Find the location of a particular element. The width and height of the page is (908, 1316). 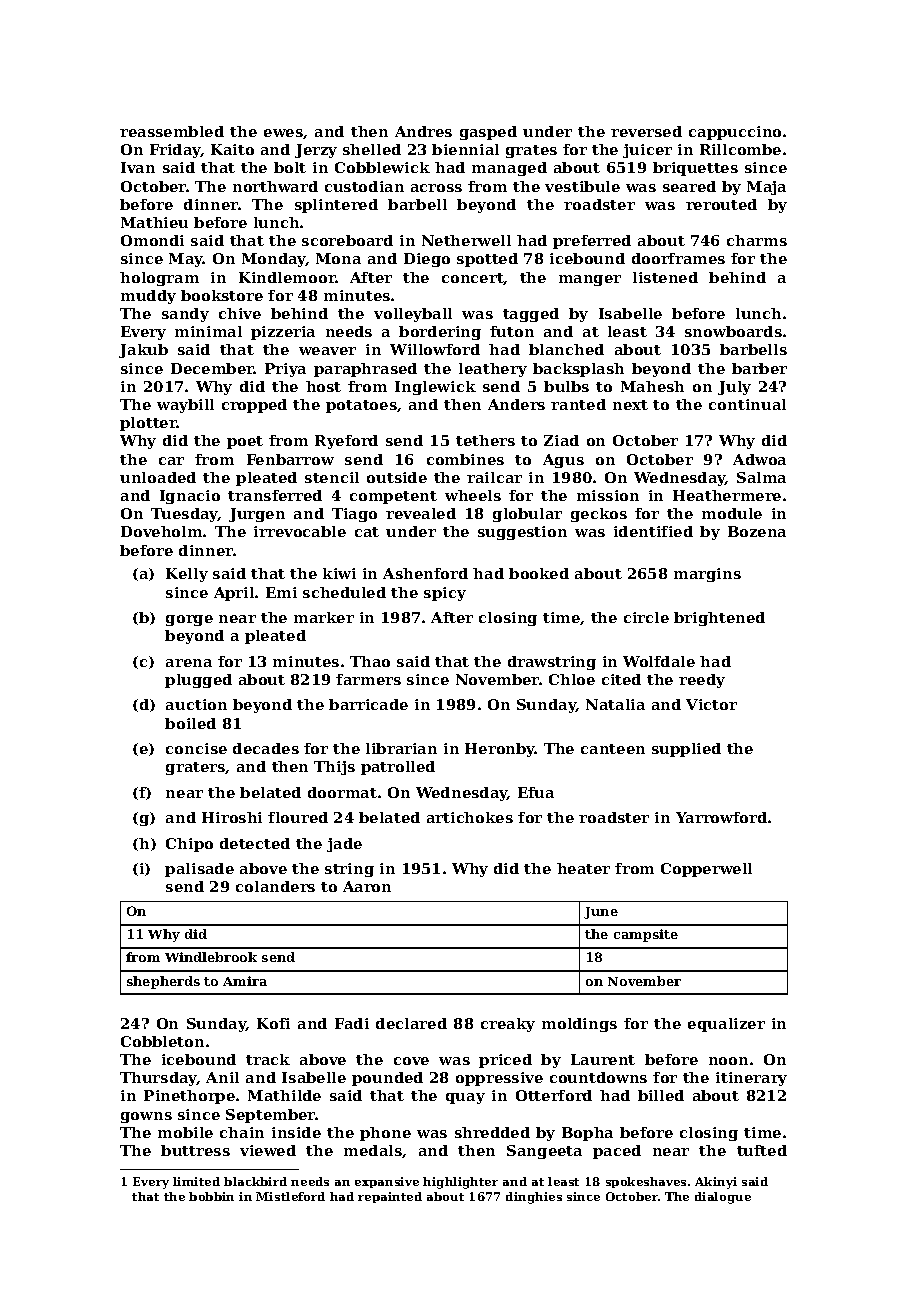

Windlebrook is located at coordinates (211, 957).
